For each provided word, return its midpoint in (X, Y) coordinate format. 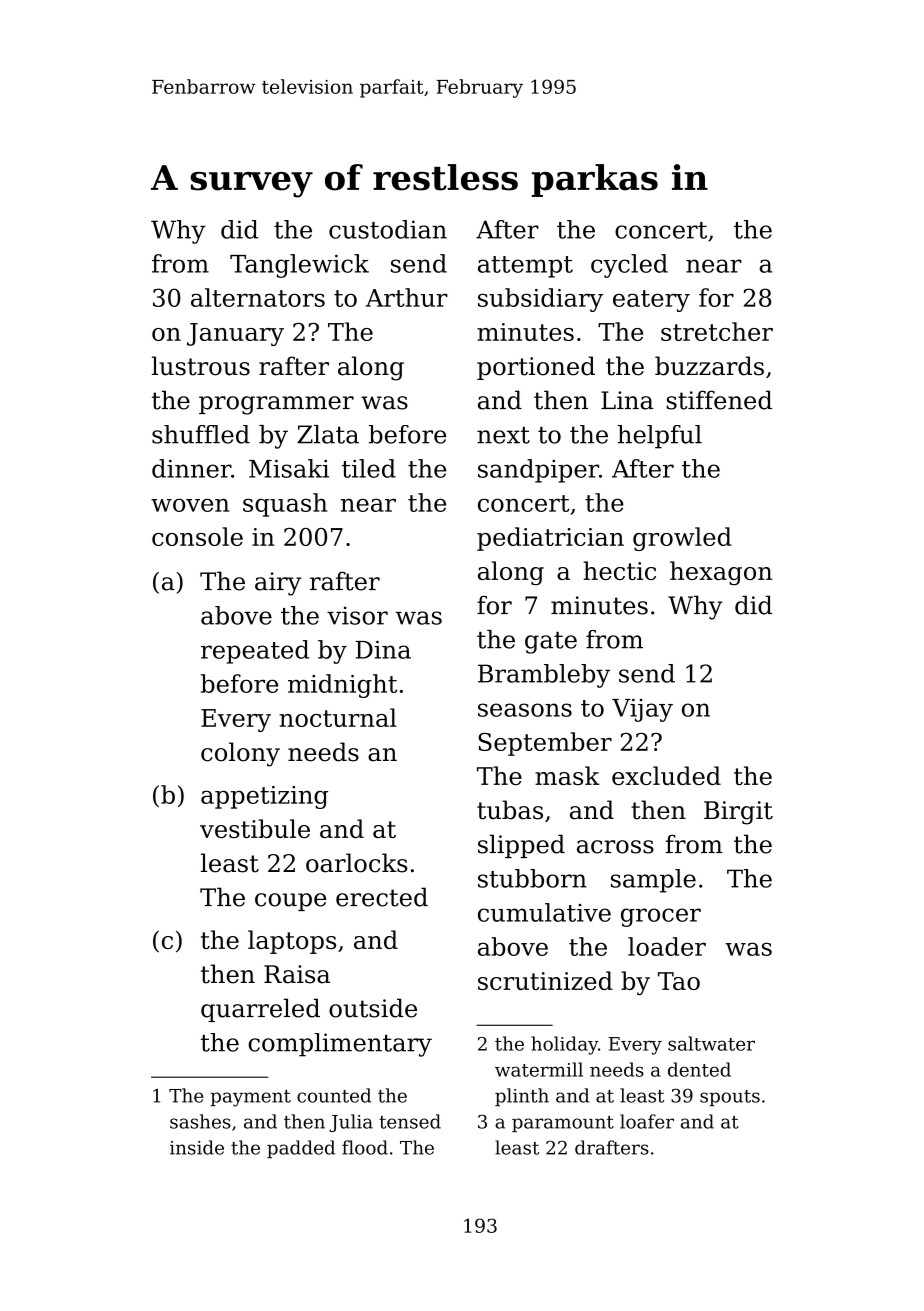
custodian (388, 229)
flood (365, 1147)
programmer (276, 405)
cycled (629, 266)
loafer (647, 1121)
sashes (200, 1121)
